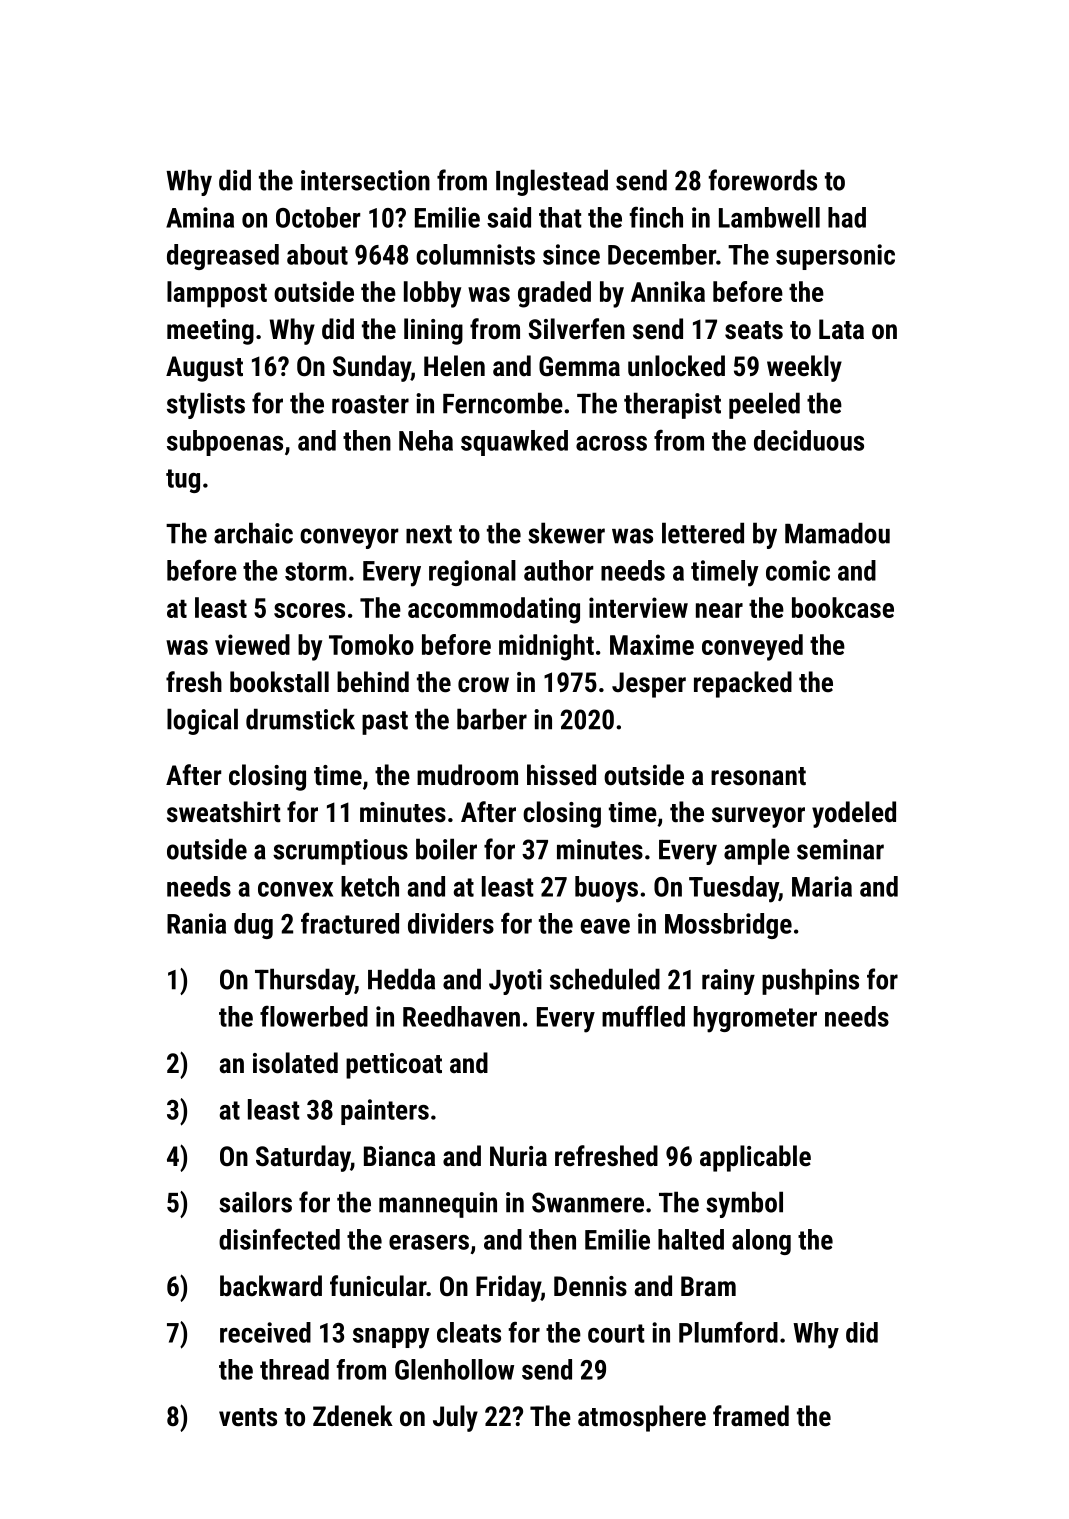 This screenshot has height=1519, width=1069. Describe the element at coordinates (809, 440) in the screenshot. I see `deciduous` at that location.
